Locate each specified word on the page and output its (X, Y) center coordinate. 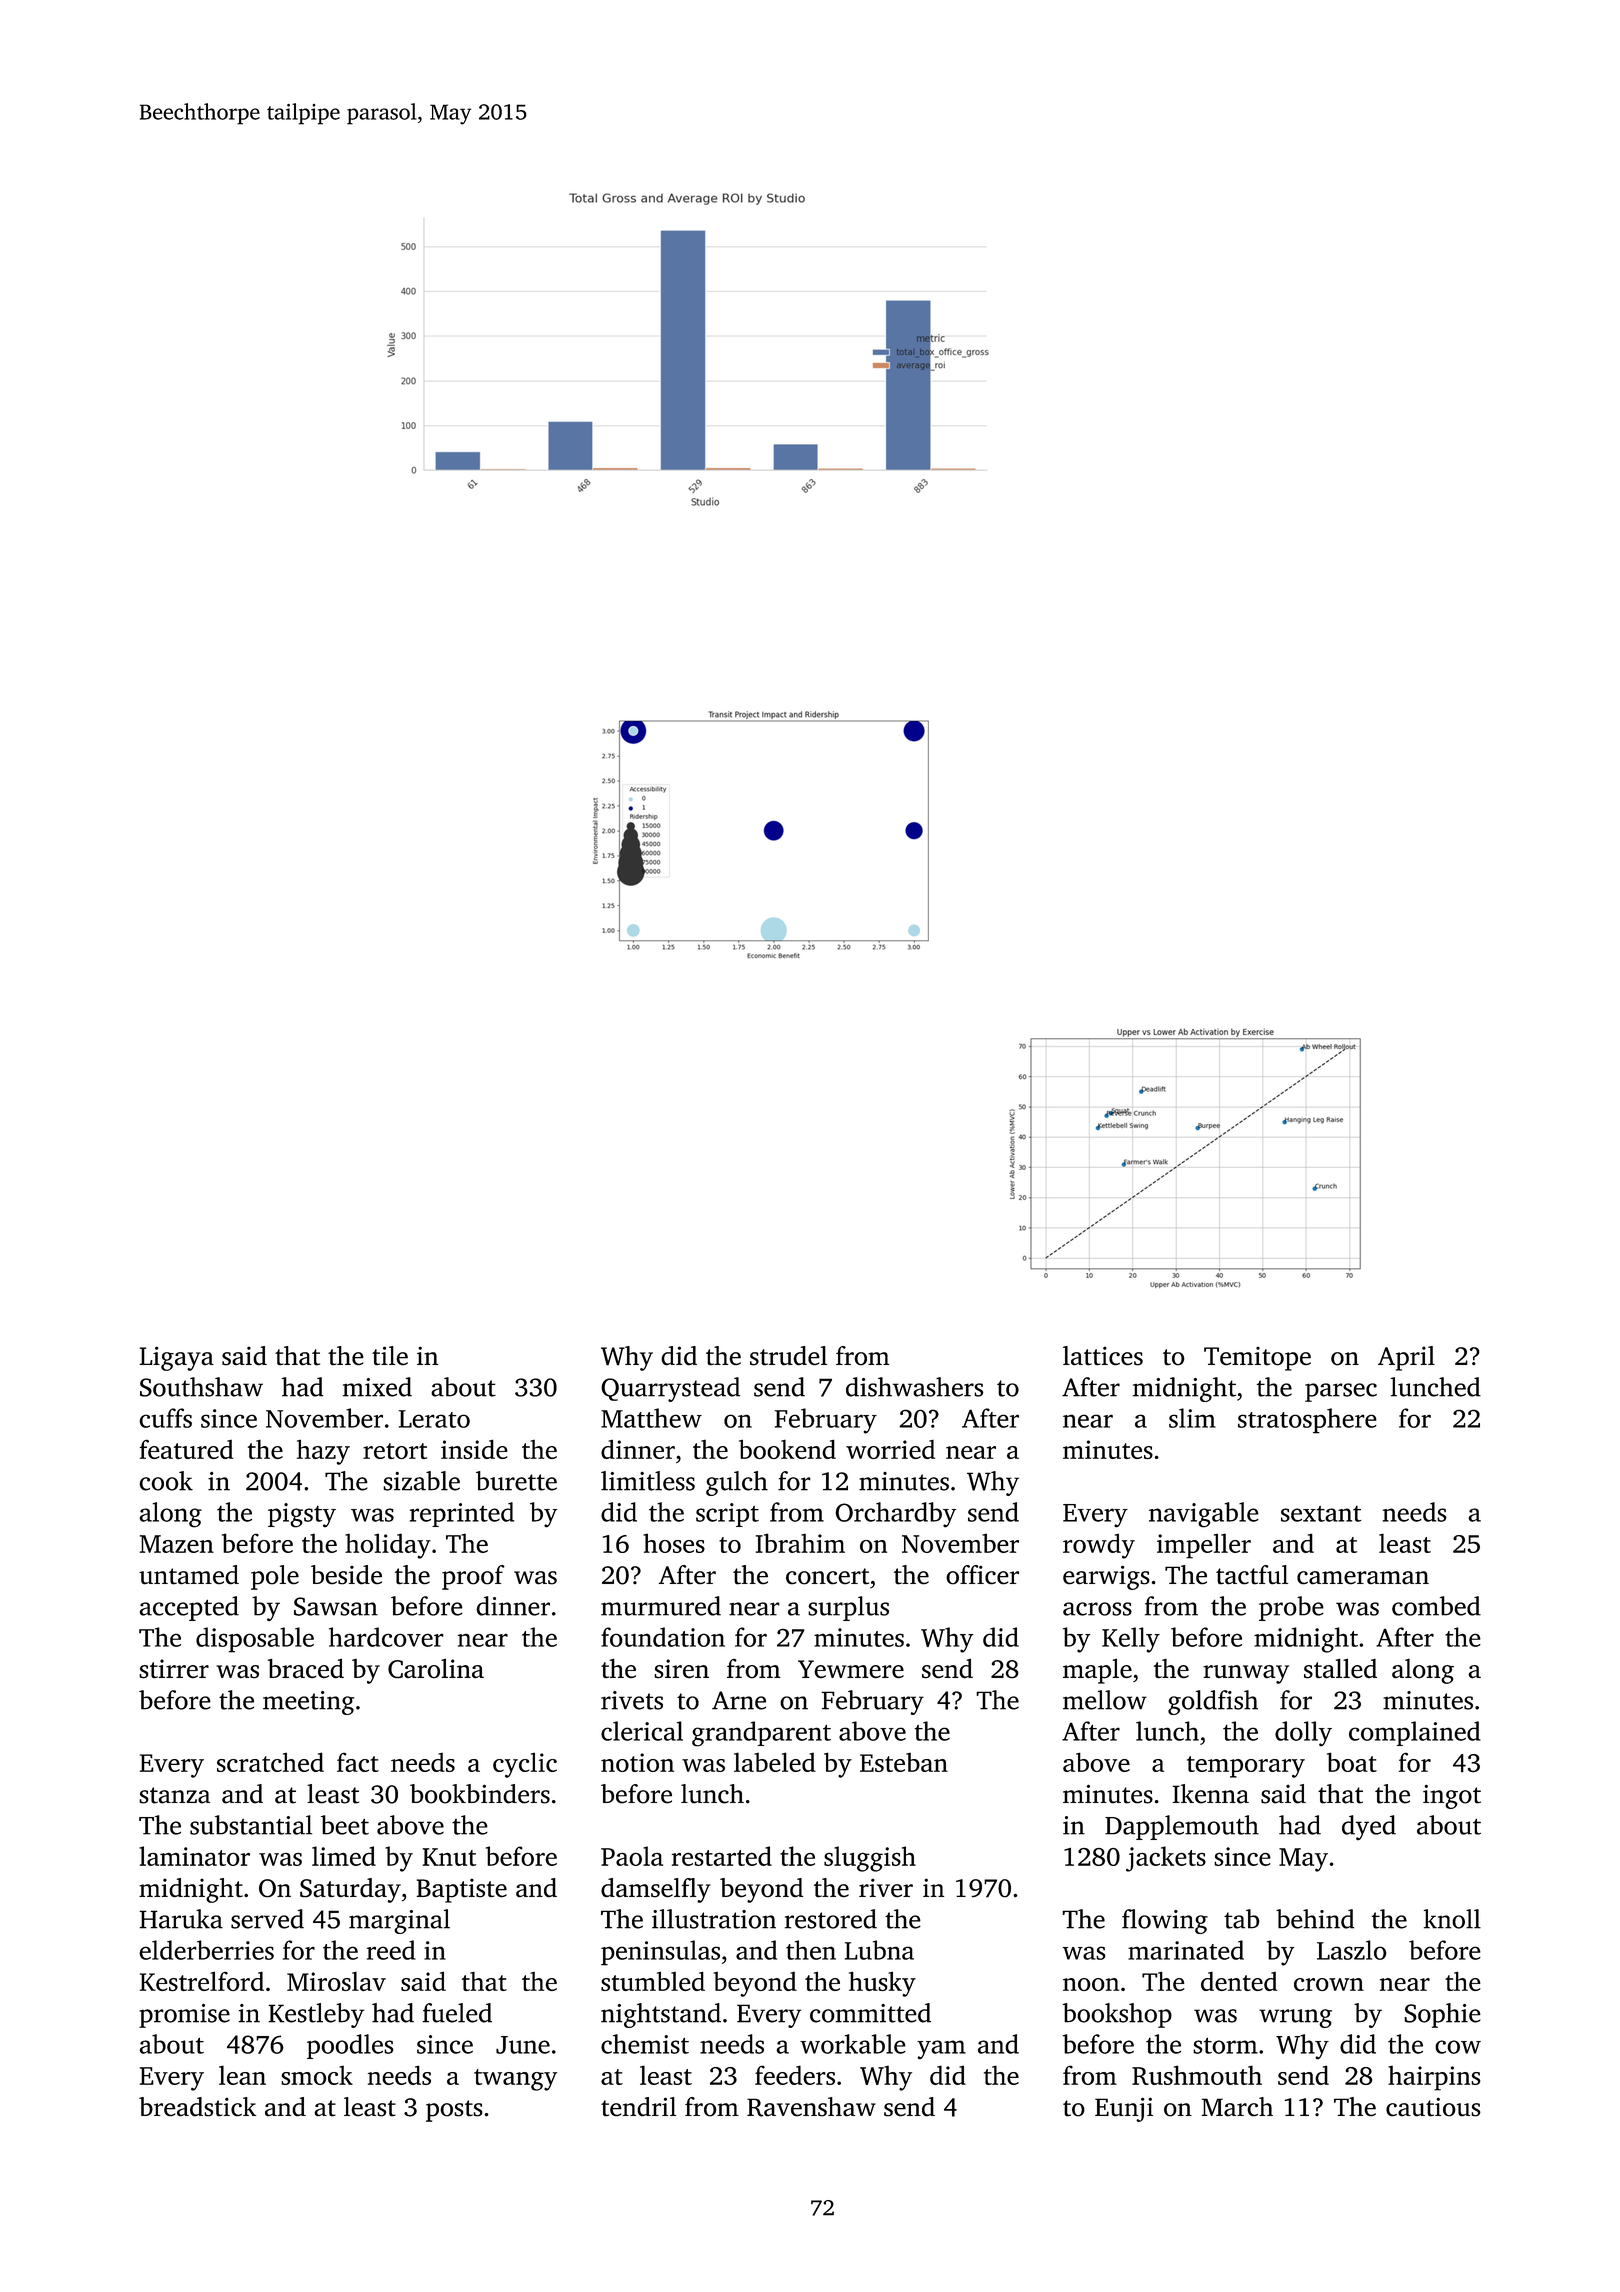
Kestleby (316, 2015)
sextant (1321, 1514)
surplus (848, 1608)
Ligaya (176, 1358)
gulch (737, 1483)
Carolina (436, 1668)
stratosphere (1307, 1421)
